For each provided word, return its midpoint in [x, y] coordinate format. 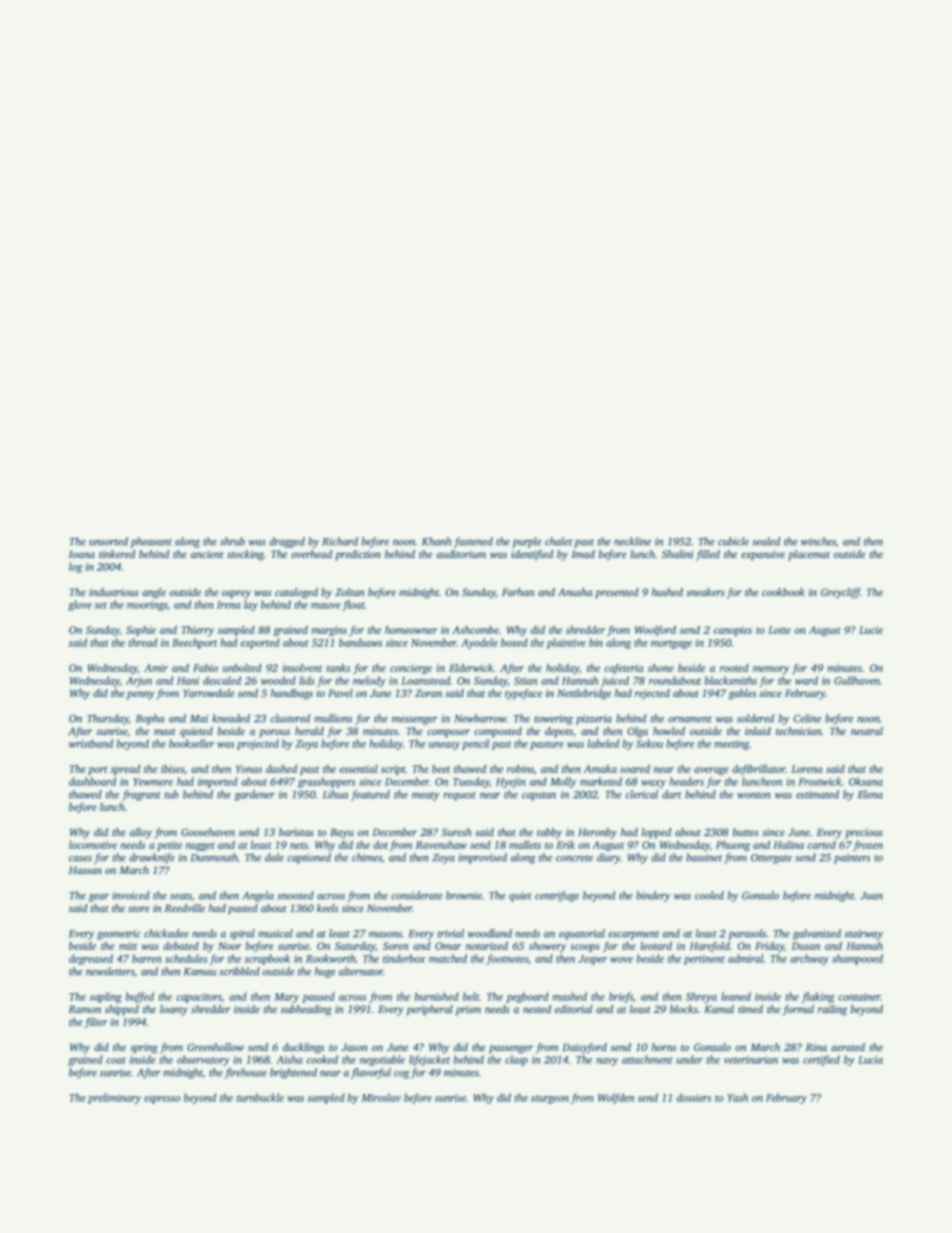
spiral [242, 934]
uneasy [444, 746]
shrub [232, 541]
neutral [867, 731]
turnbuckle [260, 1097]
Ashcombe [475, 630]
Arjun [139, 682]
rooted [734, 668]
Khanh [436, 541]
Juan [871, 896]
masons [385, 935]
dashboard [92, 781]
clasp [516, 1060]
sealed [766, 541]
